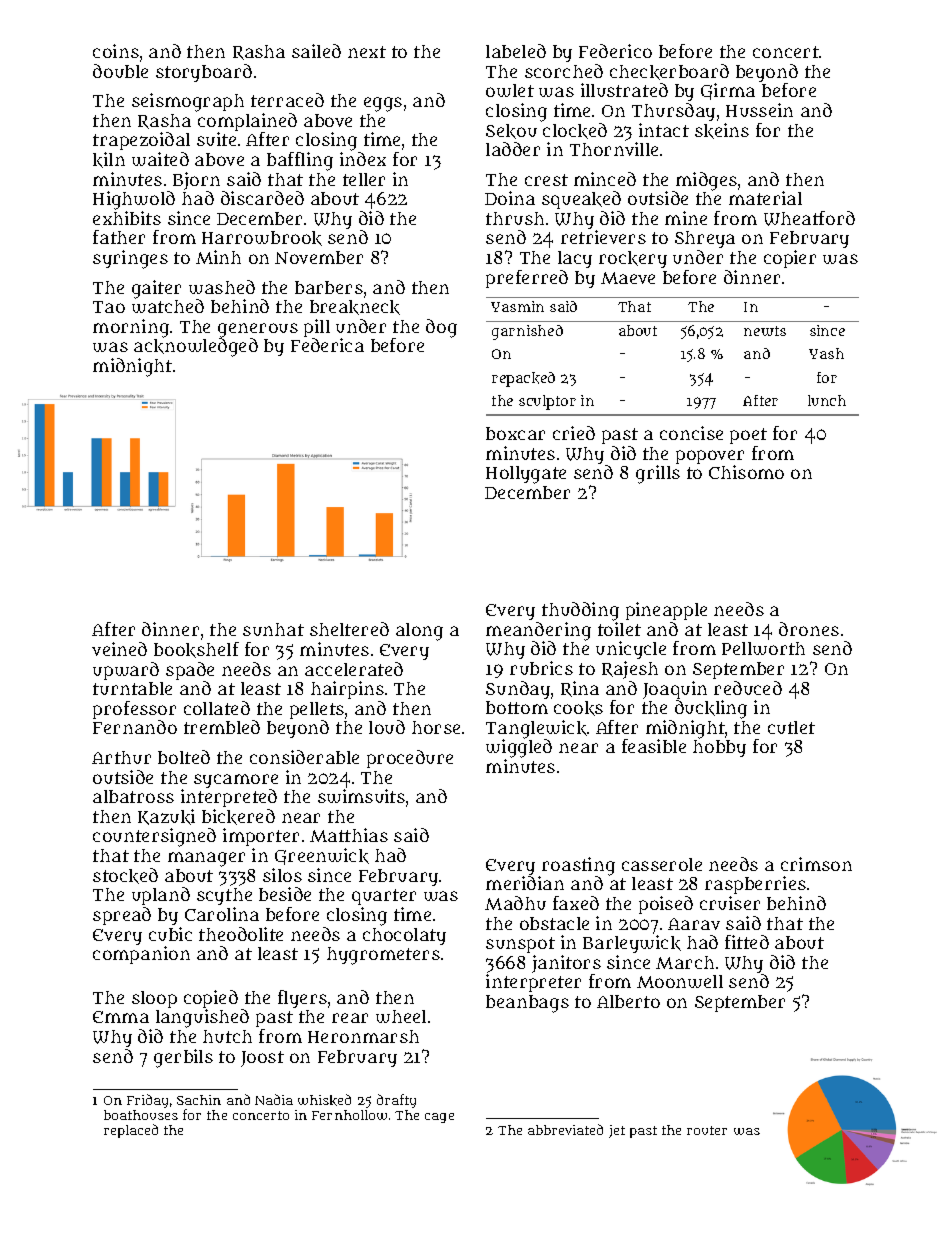 The image size is (952, 1233). Describe the element at coordinates (316, 51) in the screenshot. I see `sailed` at that location.
